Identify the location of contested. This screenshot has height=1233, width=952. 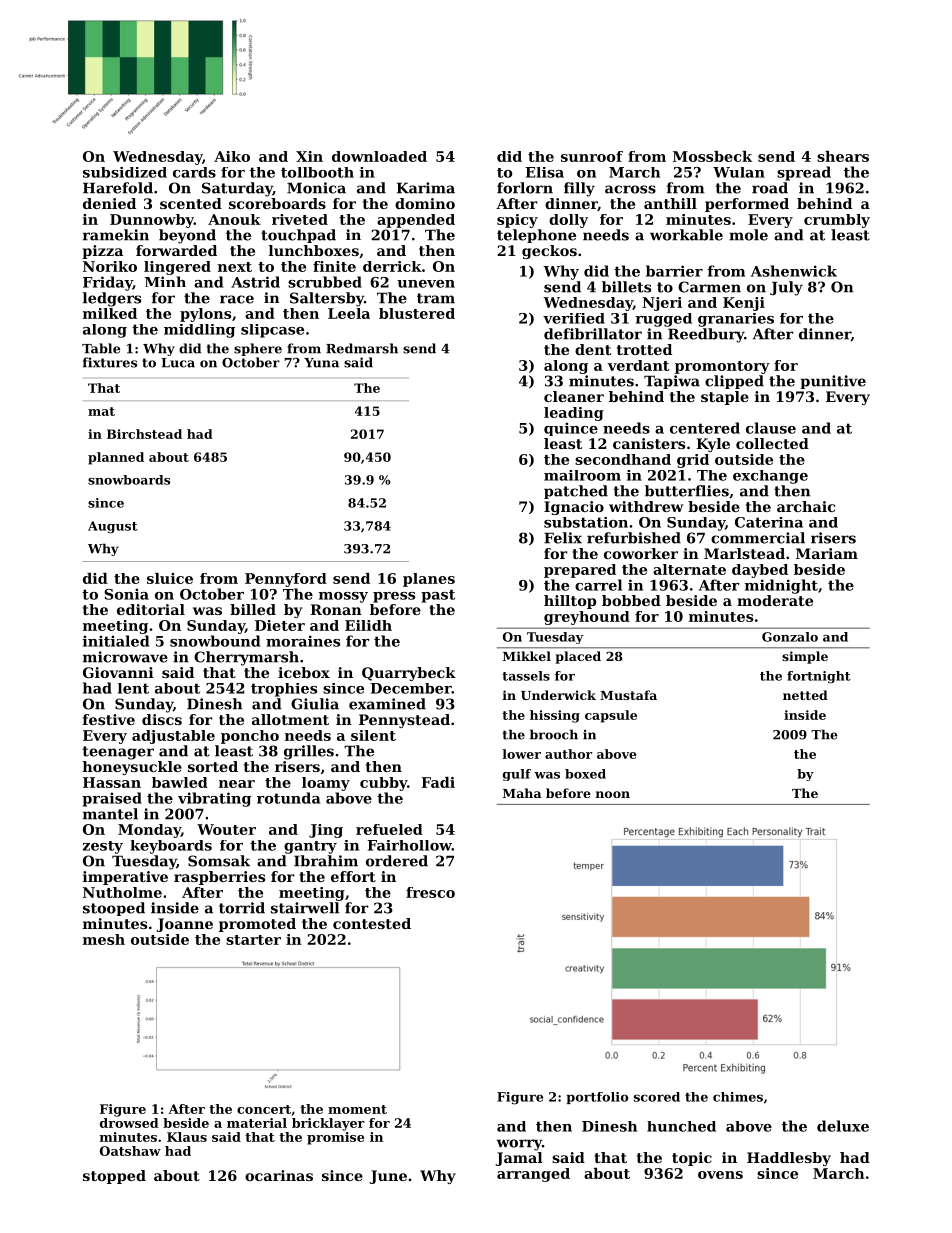
(372, 923).
